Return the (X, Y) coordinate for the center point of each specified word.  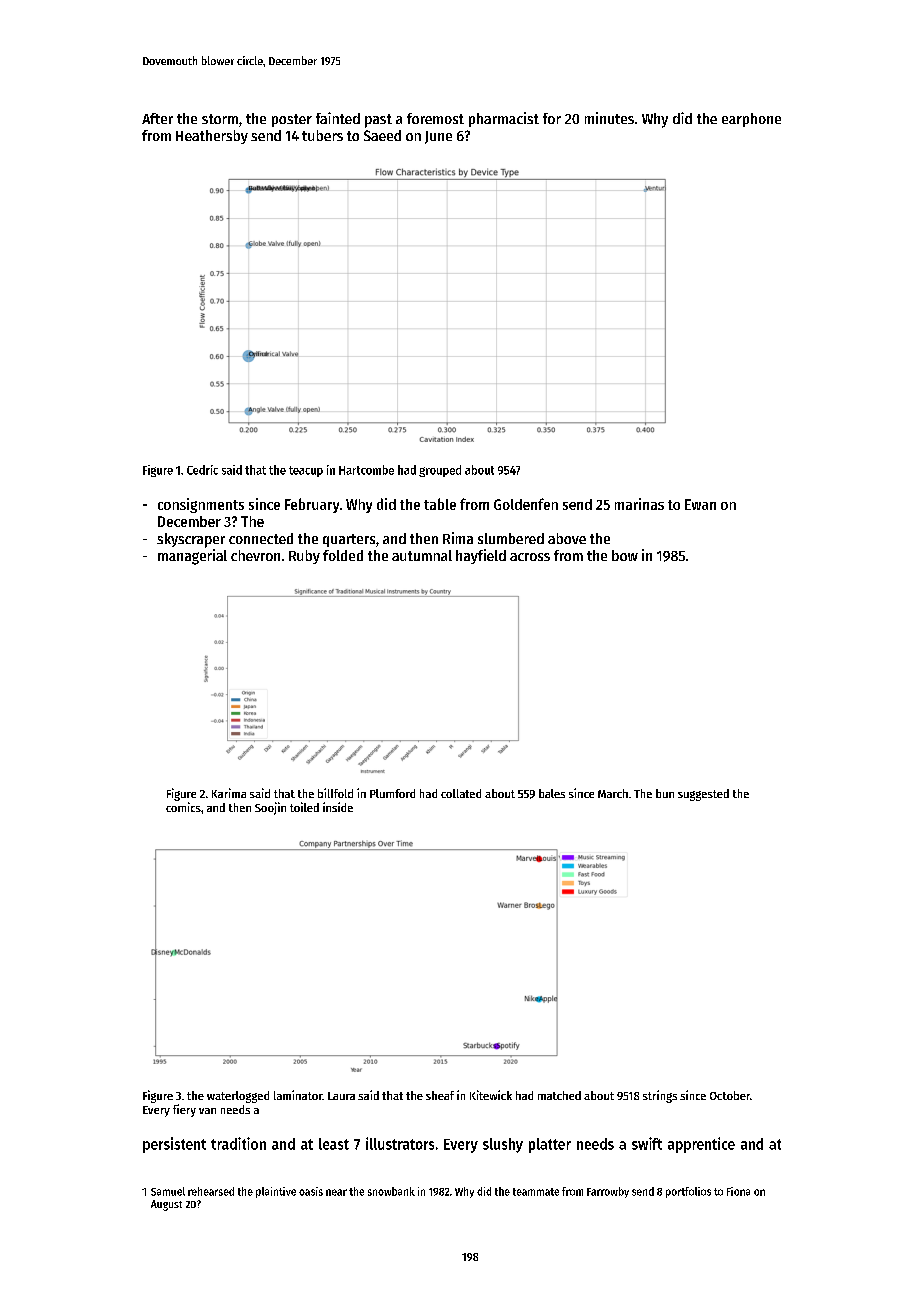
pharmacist (504, 119)
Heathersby (212, 137)
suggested (703, 795)
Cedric (202, 470)
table (440, 504)
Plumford (392, 793)
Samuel (168, 1191)
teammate (536, 1192)
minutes (609, 118)
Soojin (270, 808)
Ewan (700, 504)
